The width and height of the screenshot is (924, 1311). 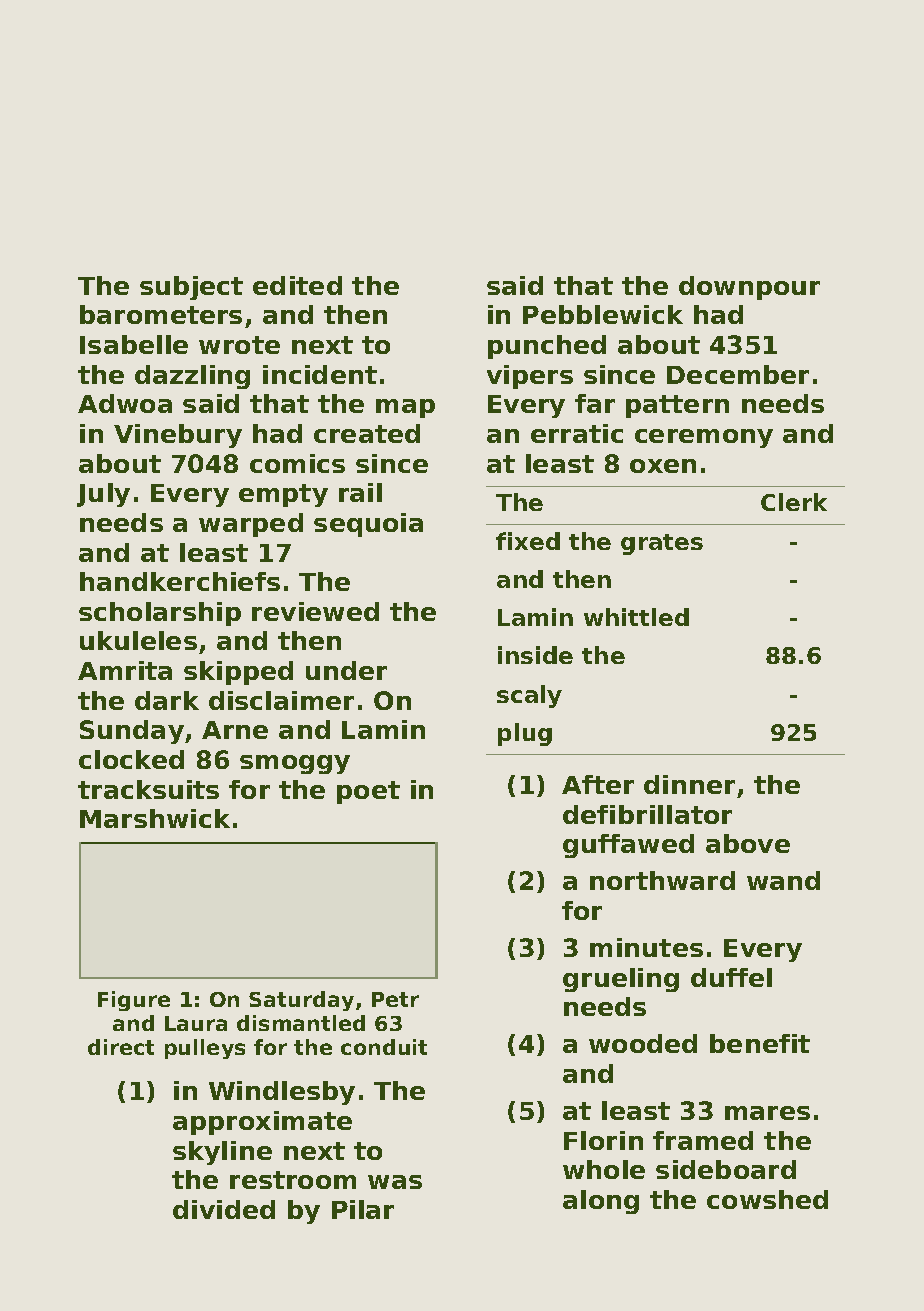 What do you see at coordinates (297, 285) in the screenshot?
I see `edited` at bounding box center [297, 285].
